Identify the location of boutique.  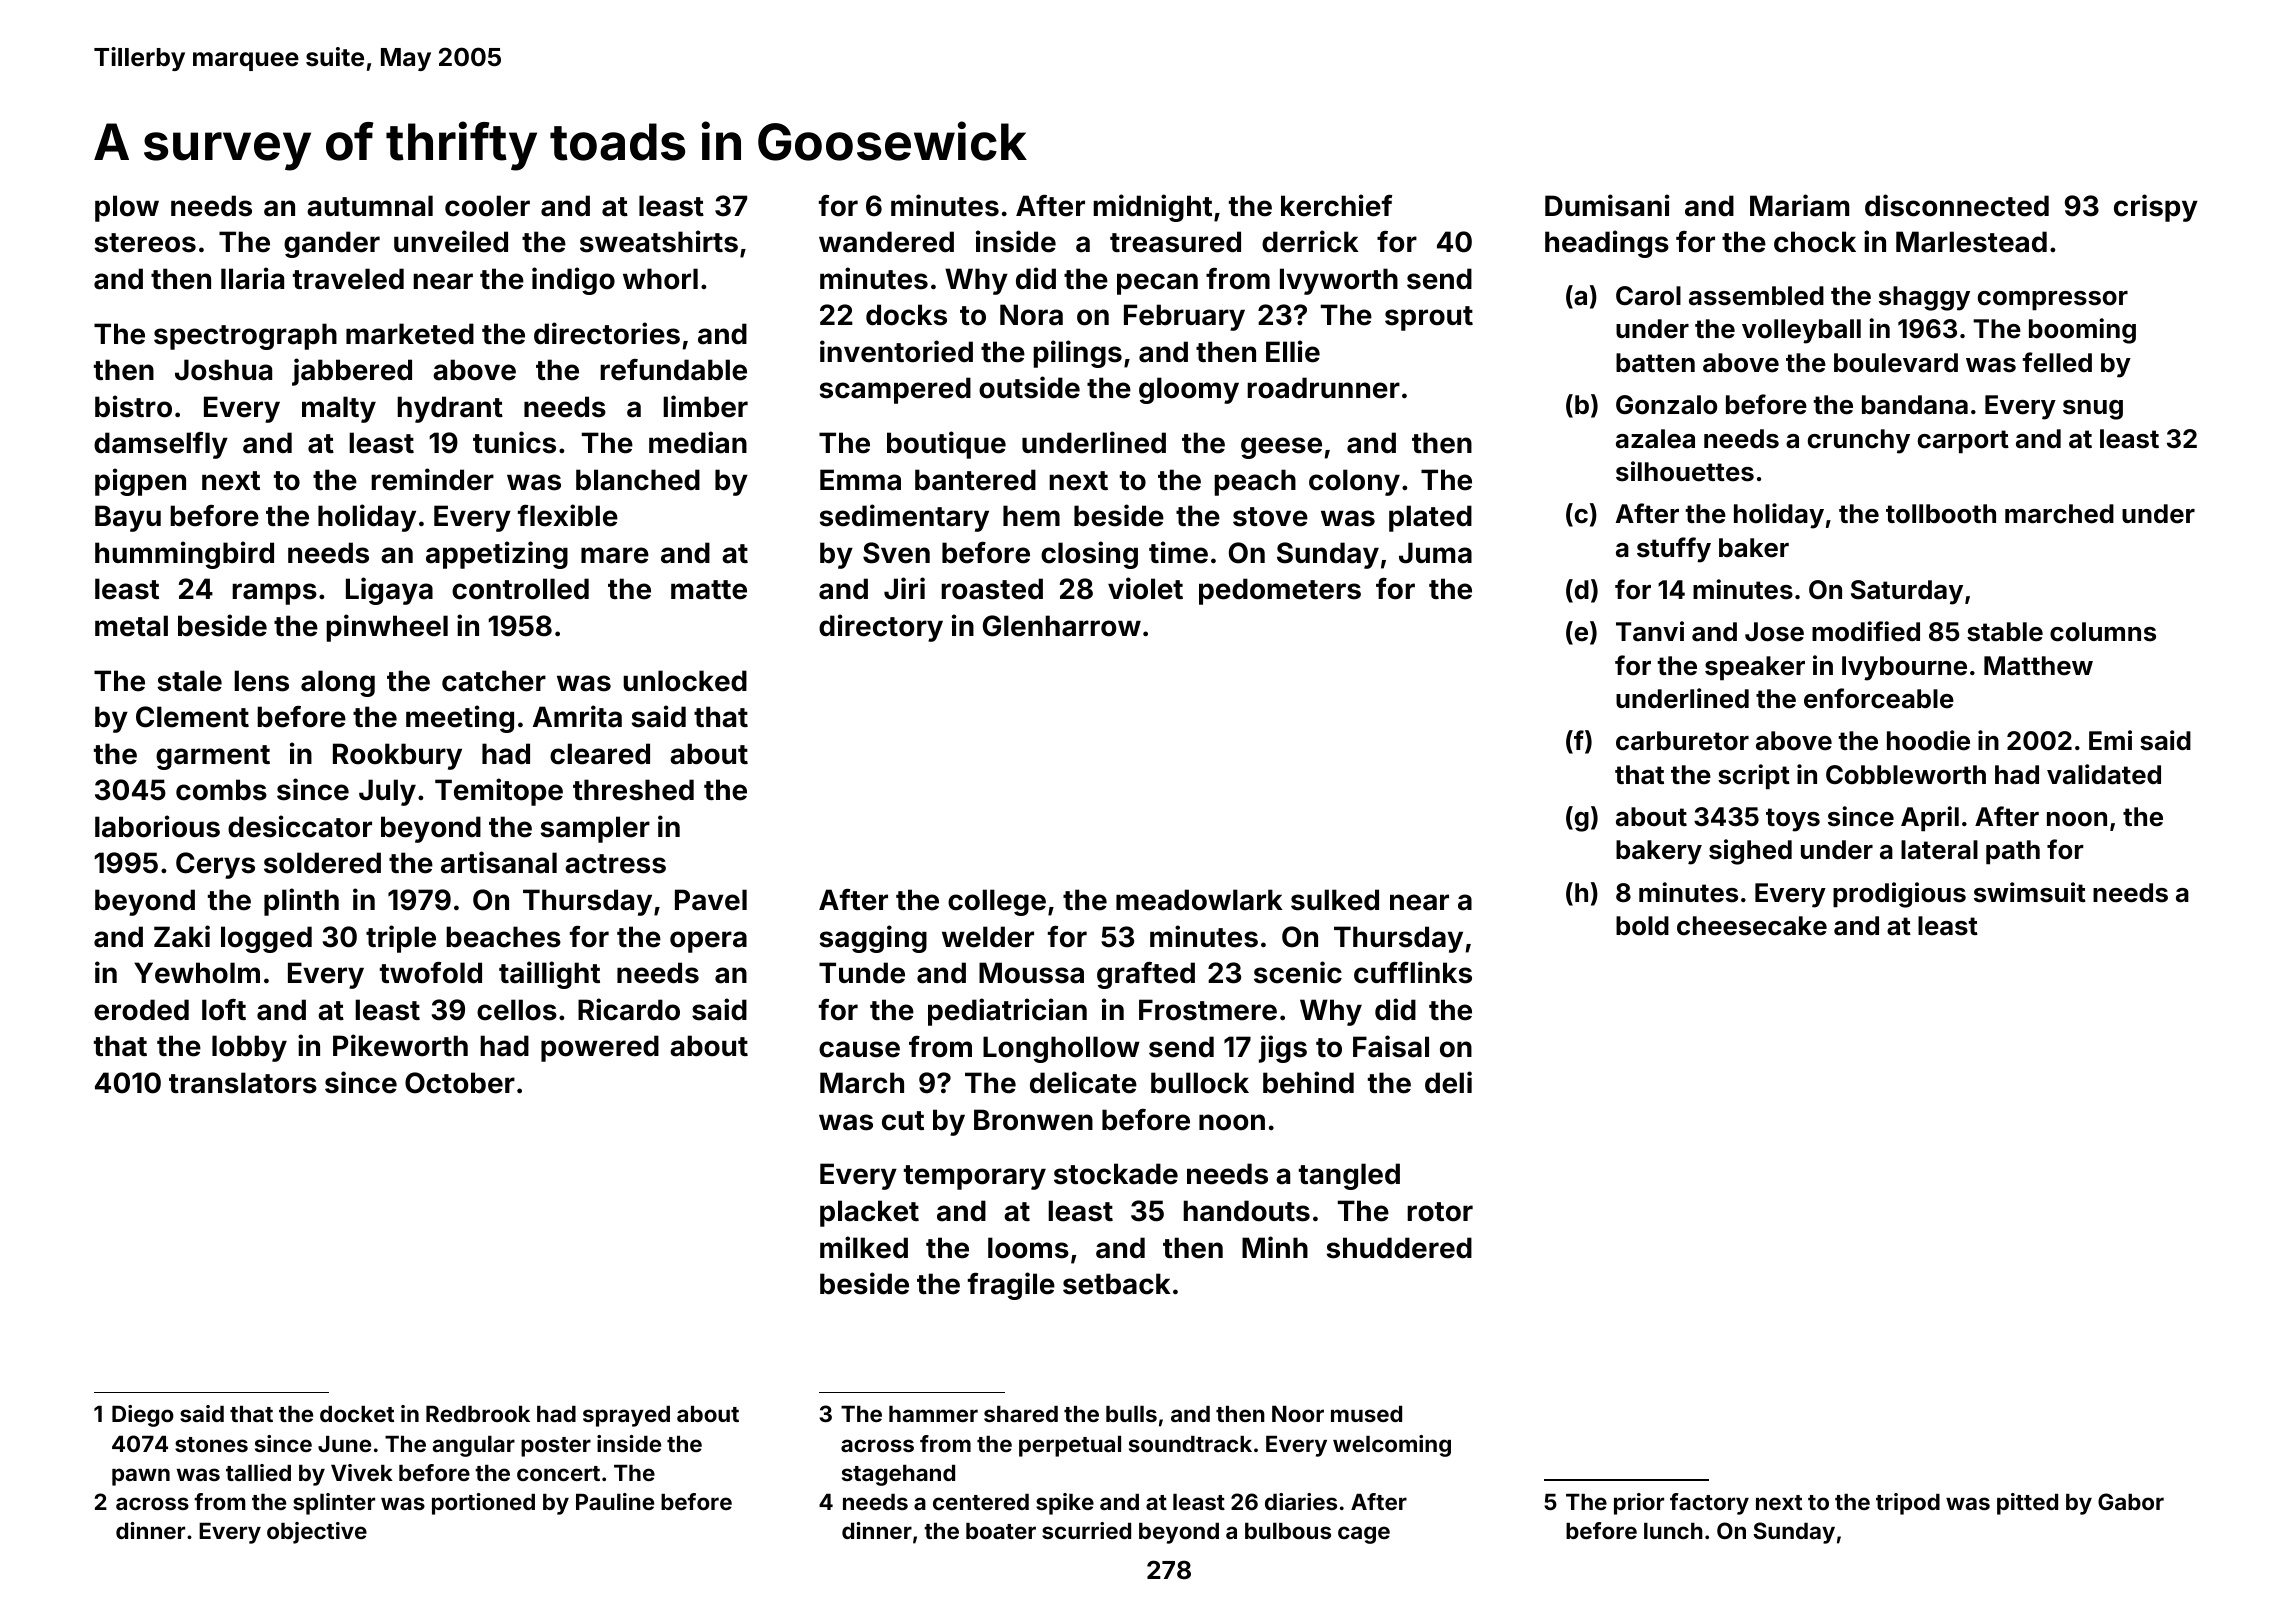
(946, 445).
